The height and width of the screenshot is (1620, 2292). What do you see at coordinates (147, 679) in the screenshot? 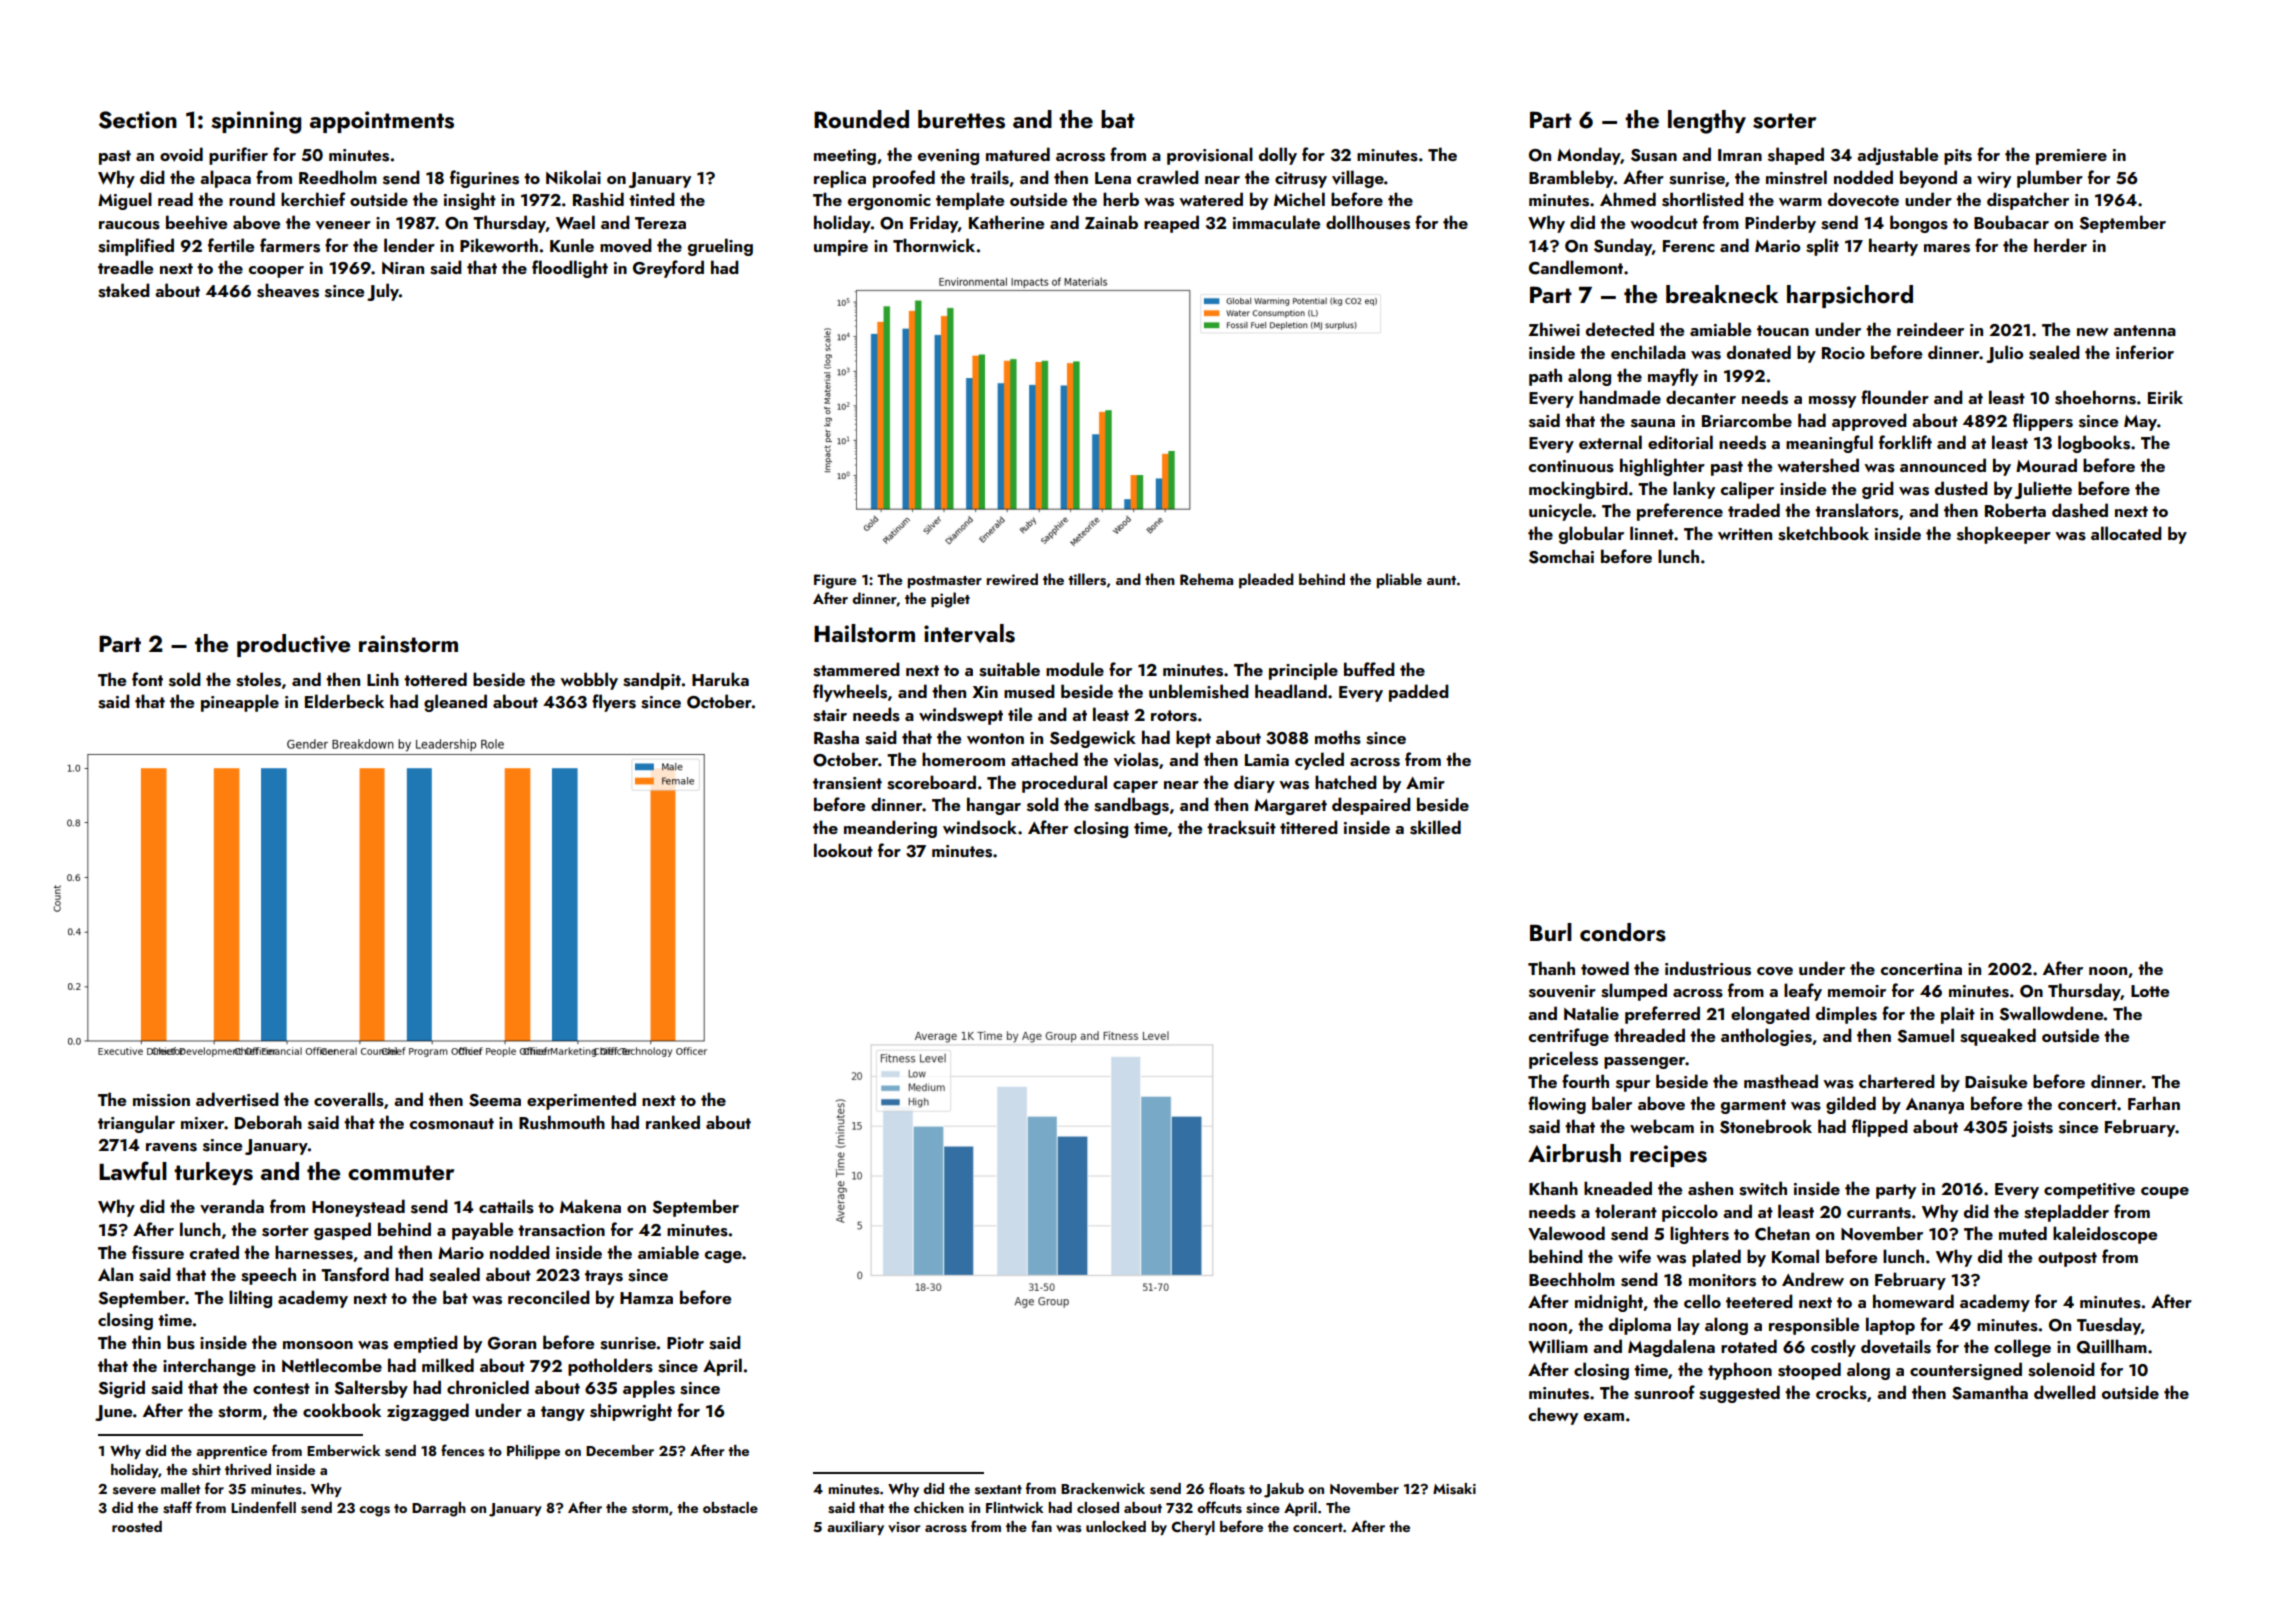
I see `font` at bounding box center [147, 679].
